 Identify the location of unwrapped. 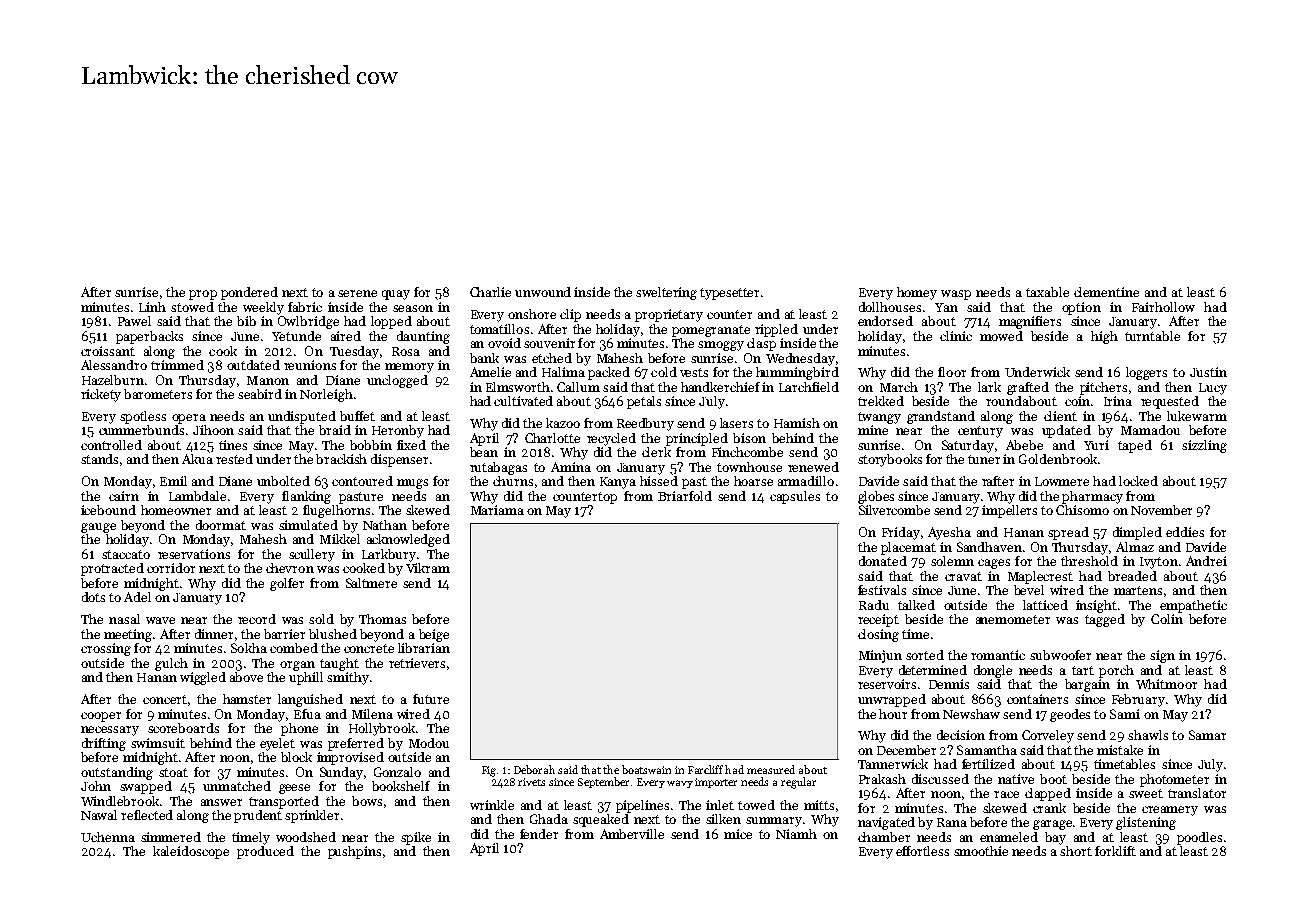
(892, 700).
